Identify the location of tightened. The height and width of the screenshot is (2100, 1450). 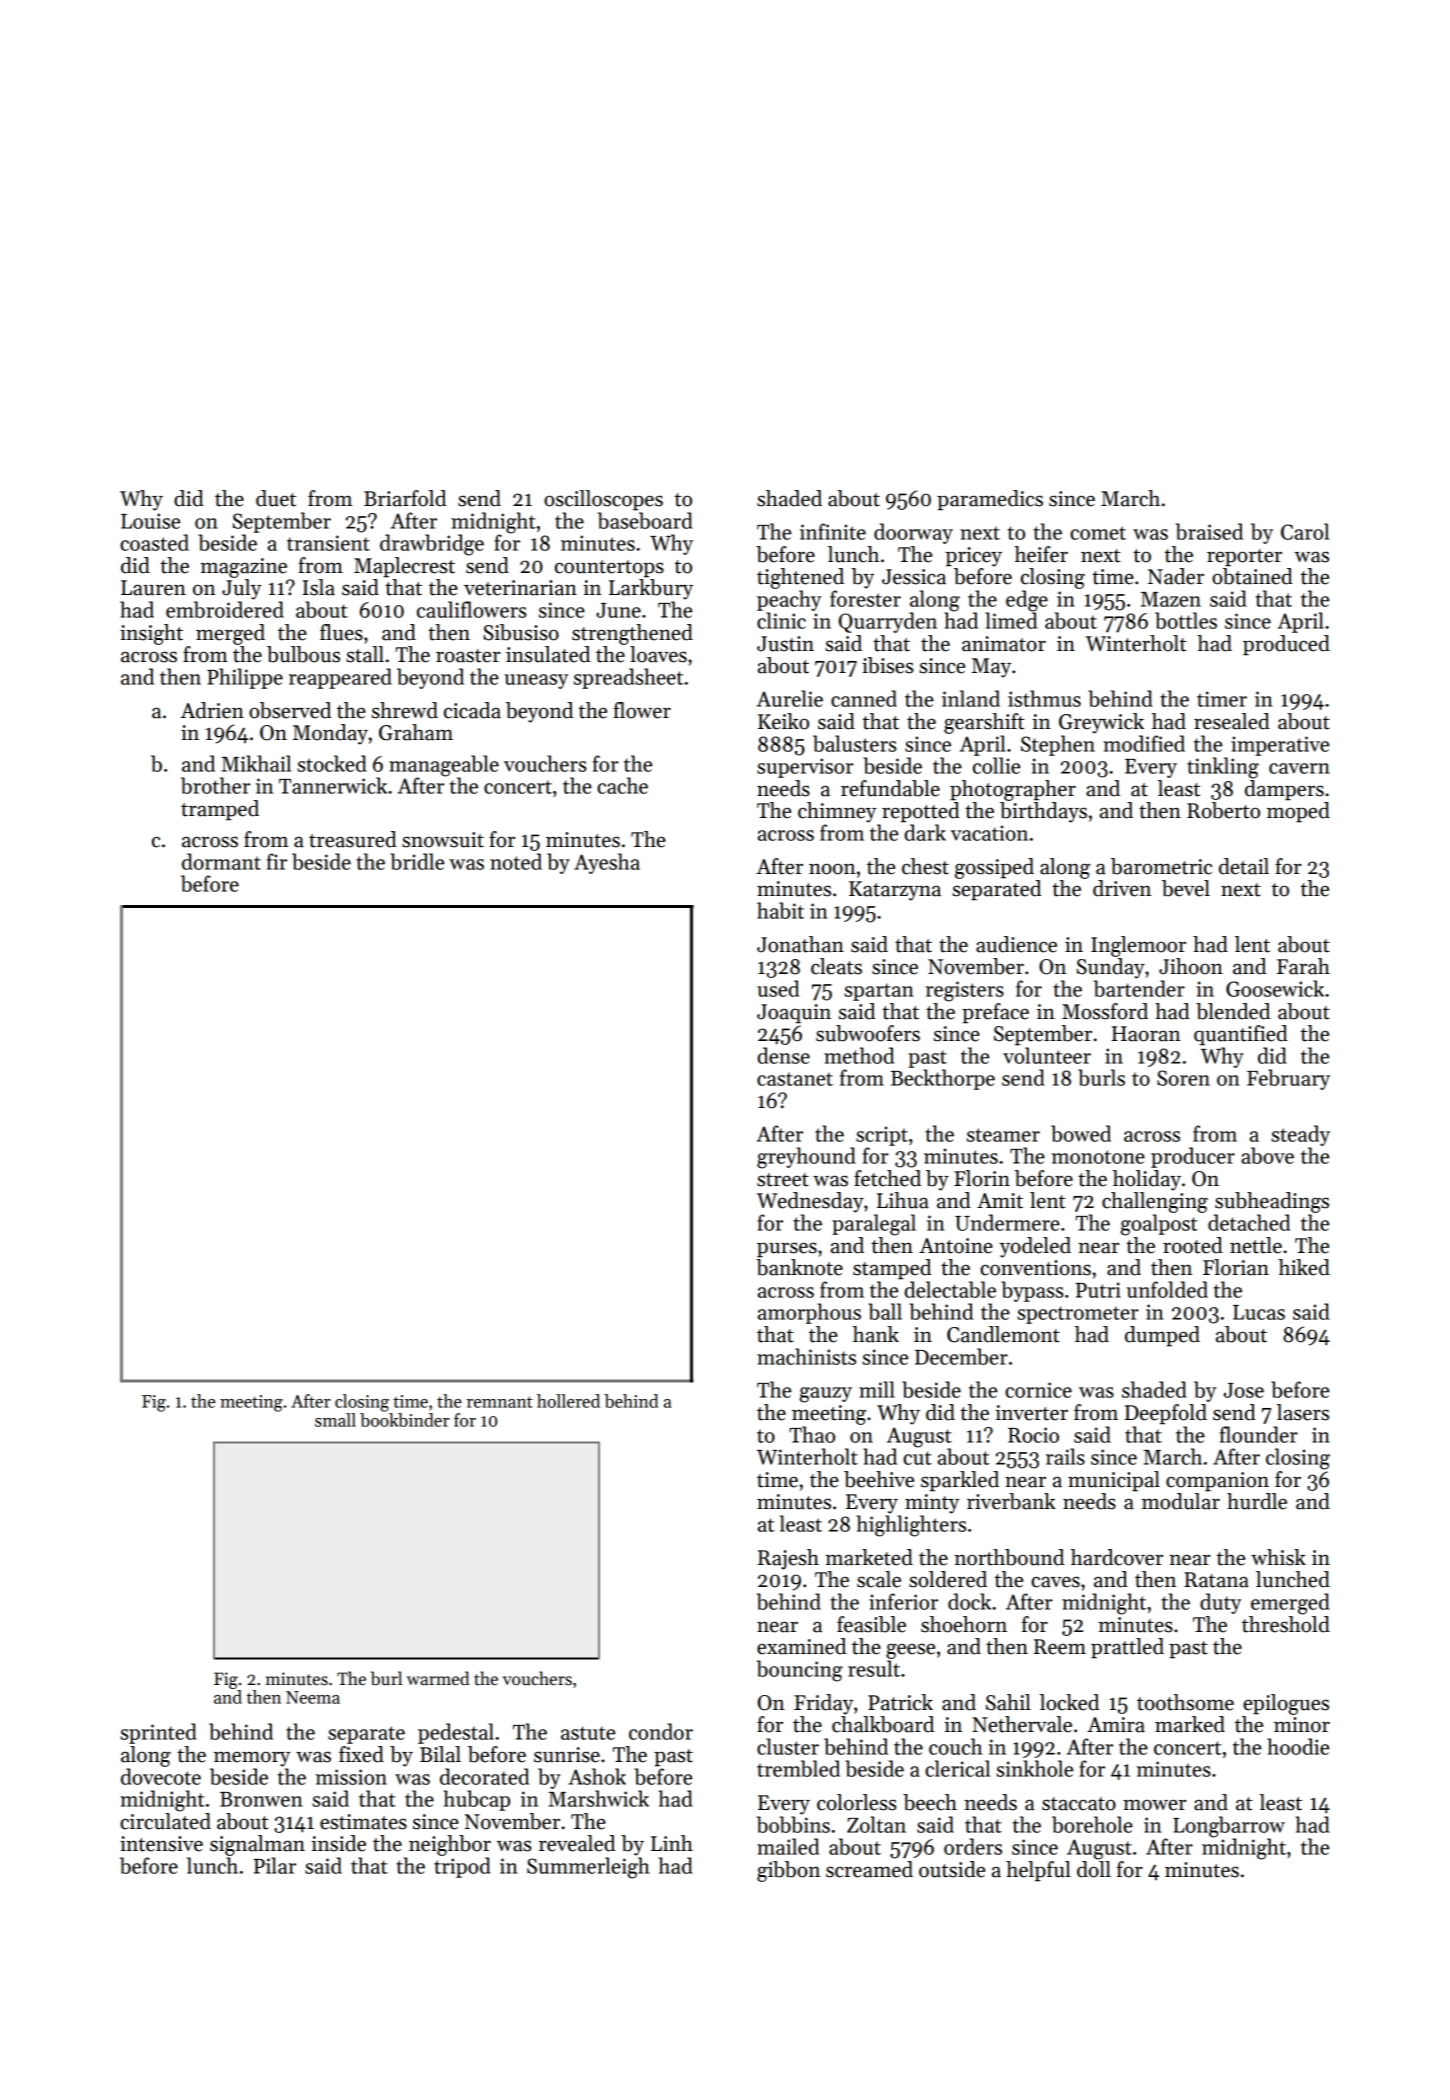
(800, 578).
